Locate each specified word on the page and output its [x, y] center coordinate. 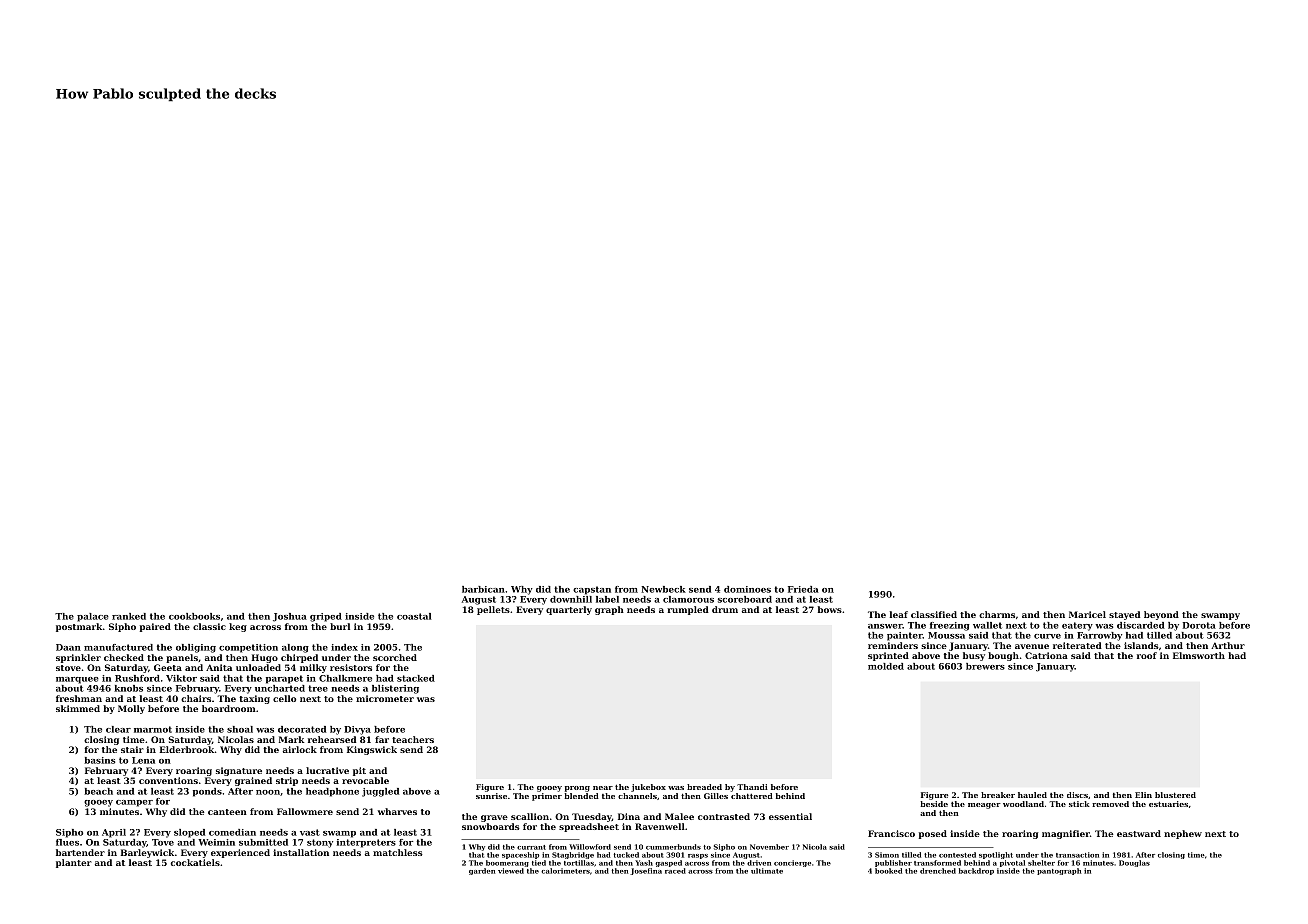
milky [313, 668]
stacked [416, 678]
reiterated [1077, 645]
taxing [254, 699]
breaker [998, 795]
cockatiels [195, 862]
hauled [1032, 795]
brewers [985, 666]
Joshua [290, 617]
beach [98, 791]
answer [885, 626]
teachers [413, 739]
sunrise [491, 796]
